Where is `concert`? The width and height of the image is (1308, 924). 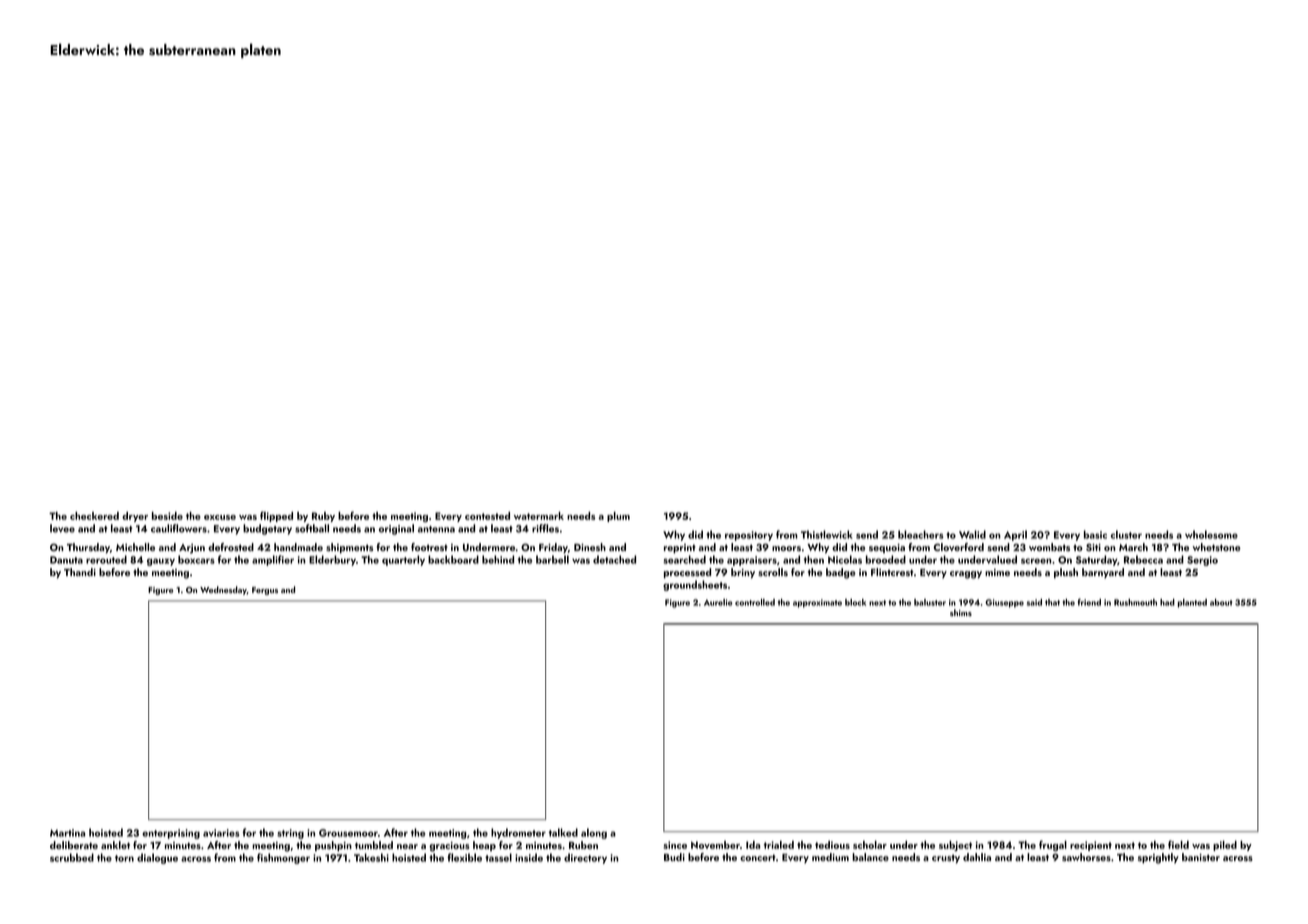
concert is located at coordinates (758, 857).
